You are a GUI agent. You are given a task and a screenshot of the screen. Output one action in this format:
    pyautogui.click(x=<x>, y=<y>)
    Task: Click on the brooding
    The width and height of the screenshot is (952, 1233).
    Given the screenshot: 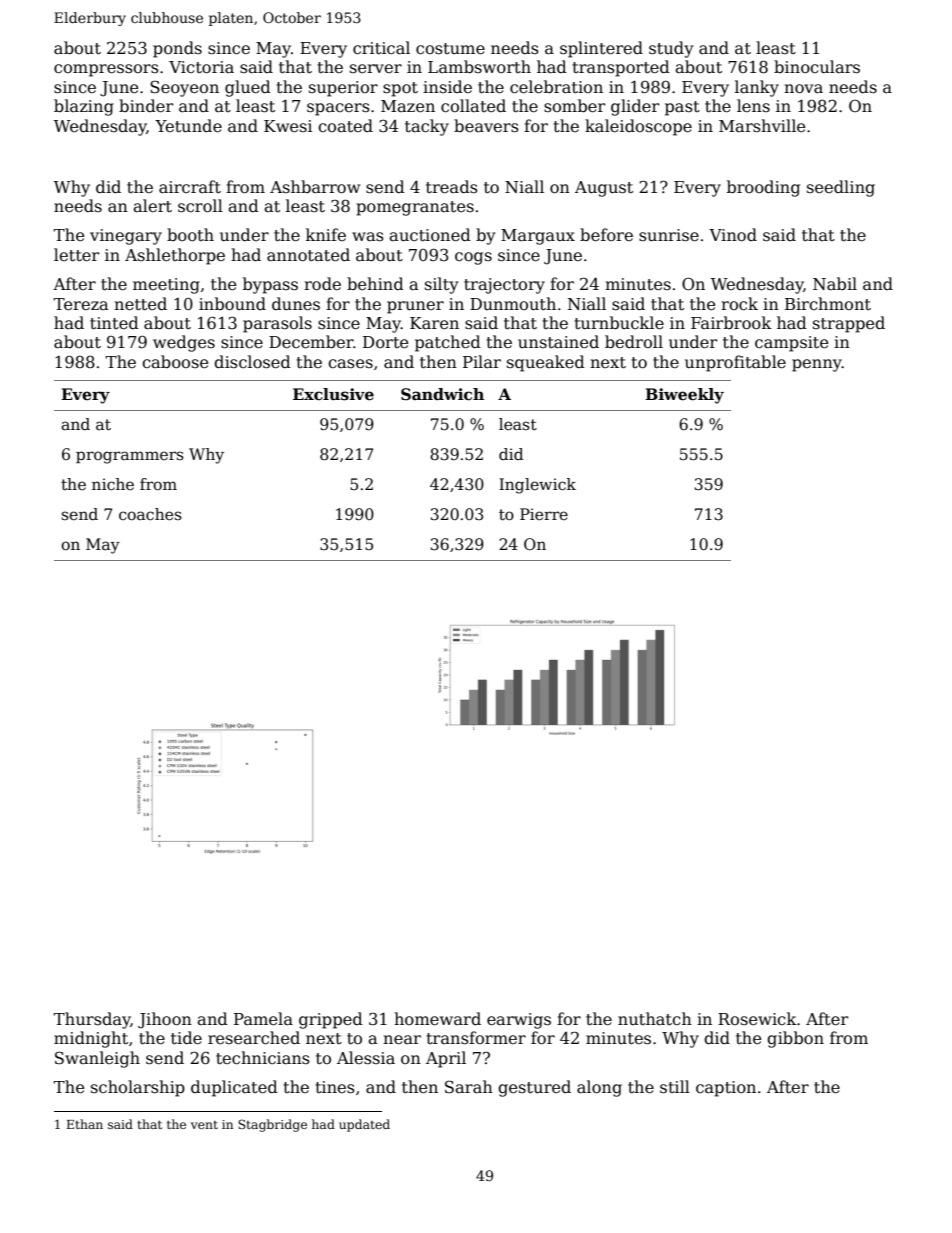 What is the action you would take?
    pyautogui.click(x=763, y=188)
